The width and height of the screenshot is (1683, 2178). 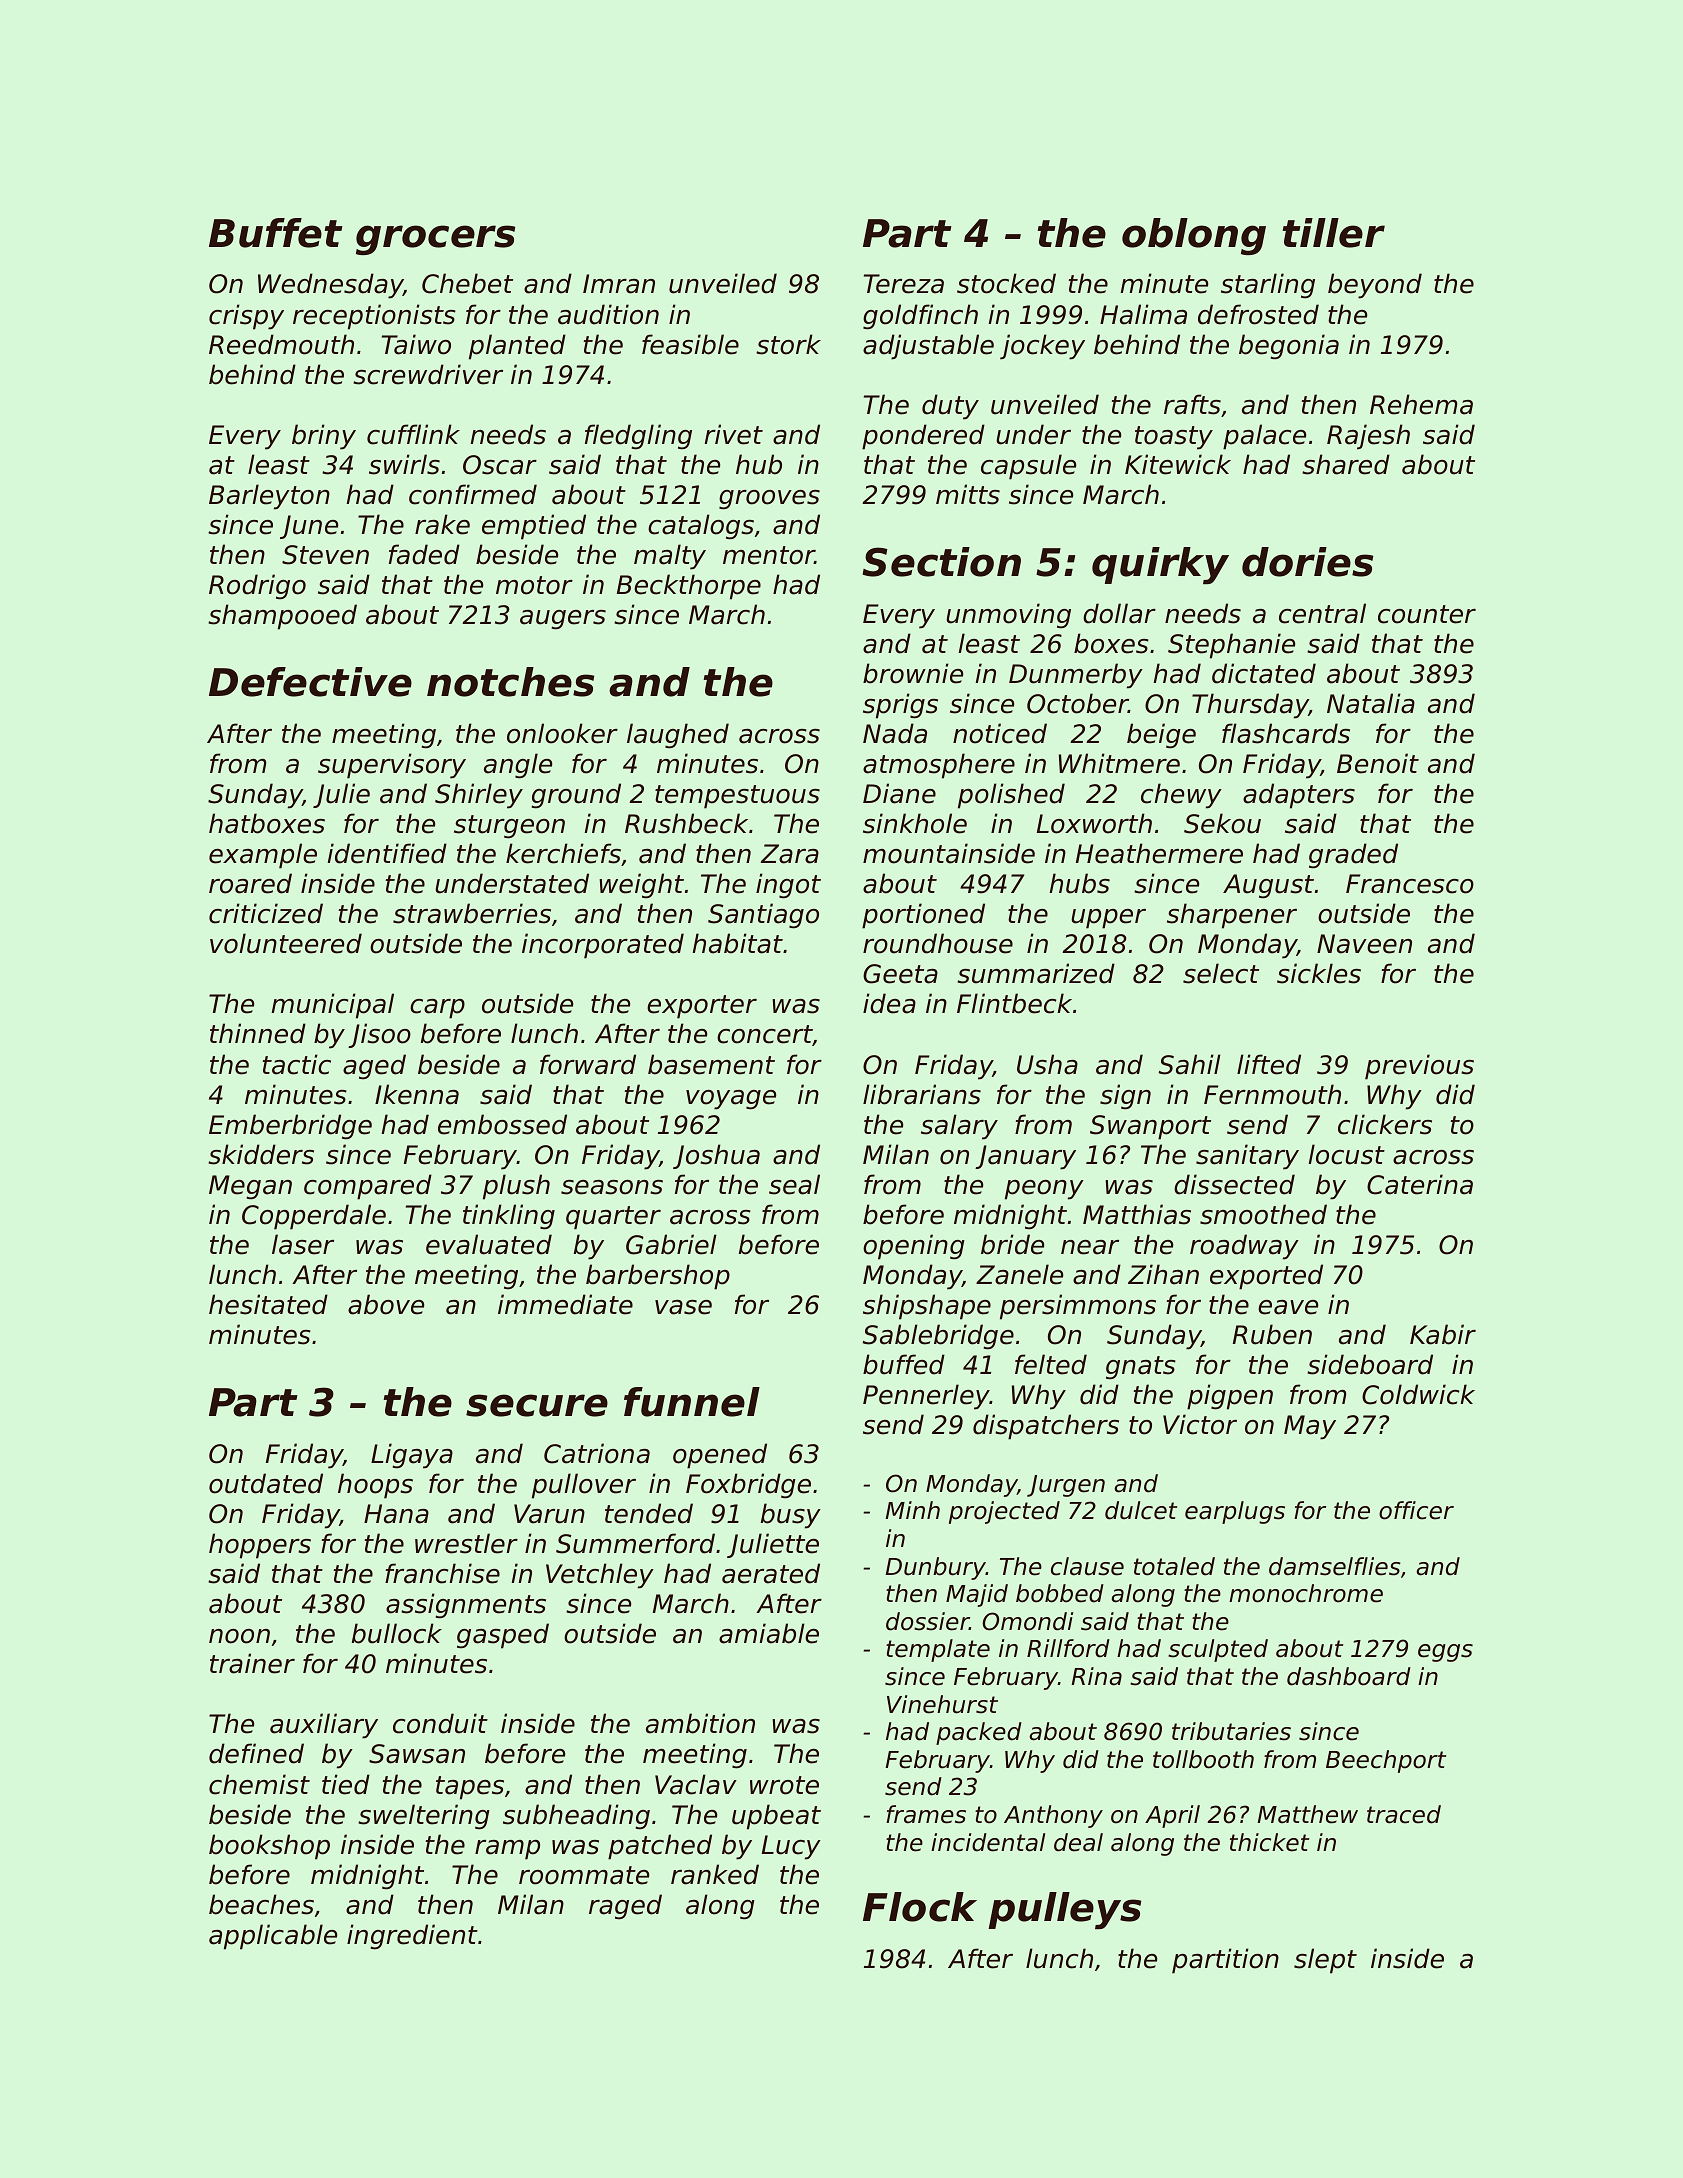 I want to click on tiller, so click(x=1334, y=233).
